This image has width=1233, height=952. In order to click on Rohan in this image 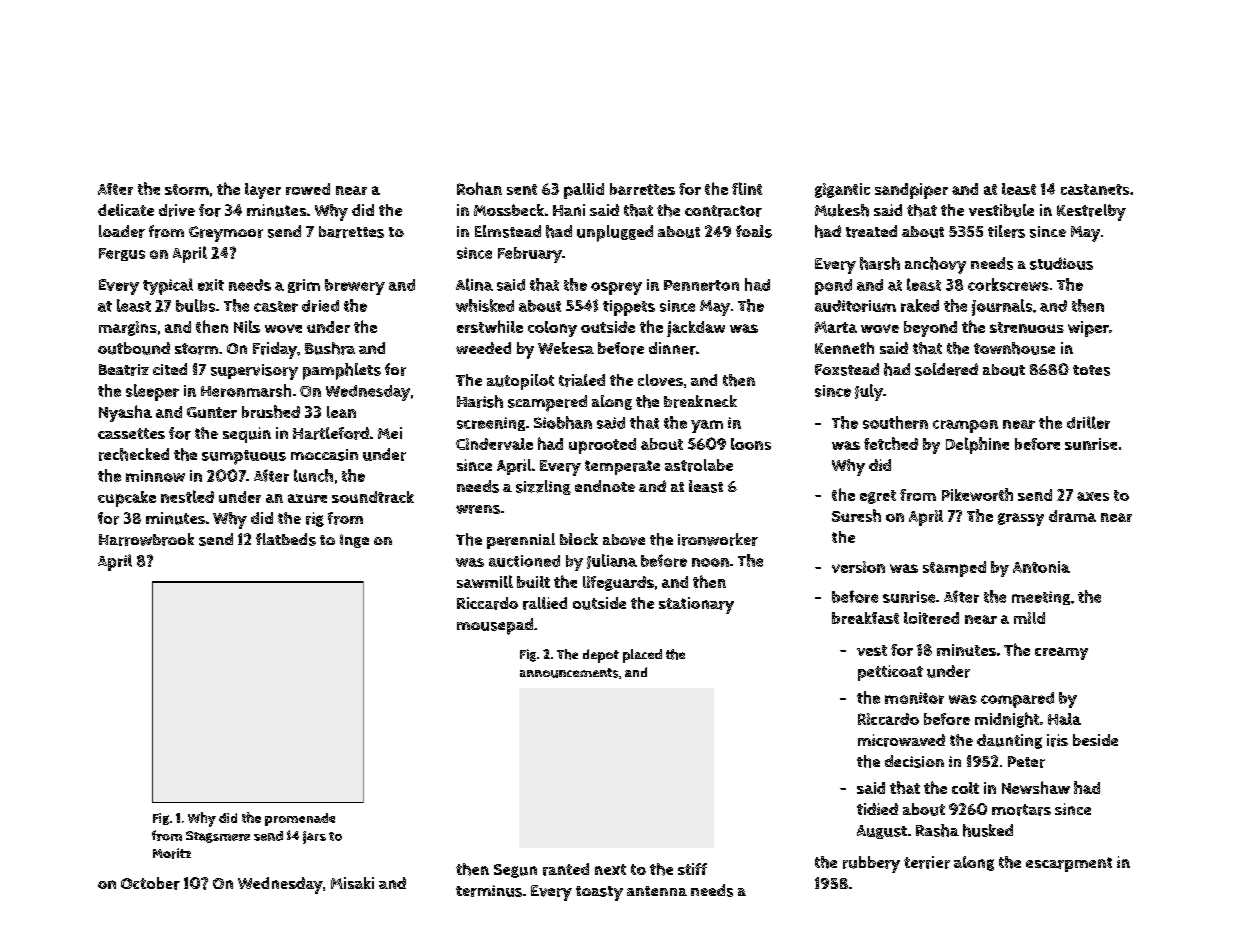, I will do `click(479, 188)`.
